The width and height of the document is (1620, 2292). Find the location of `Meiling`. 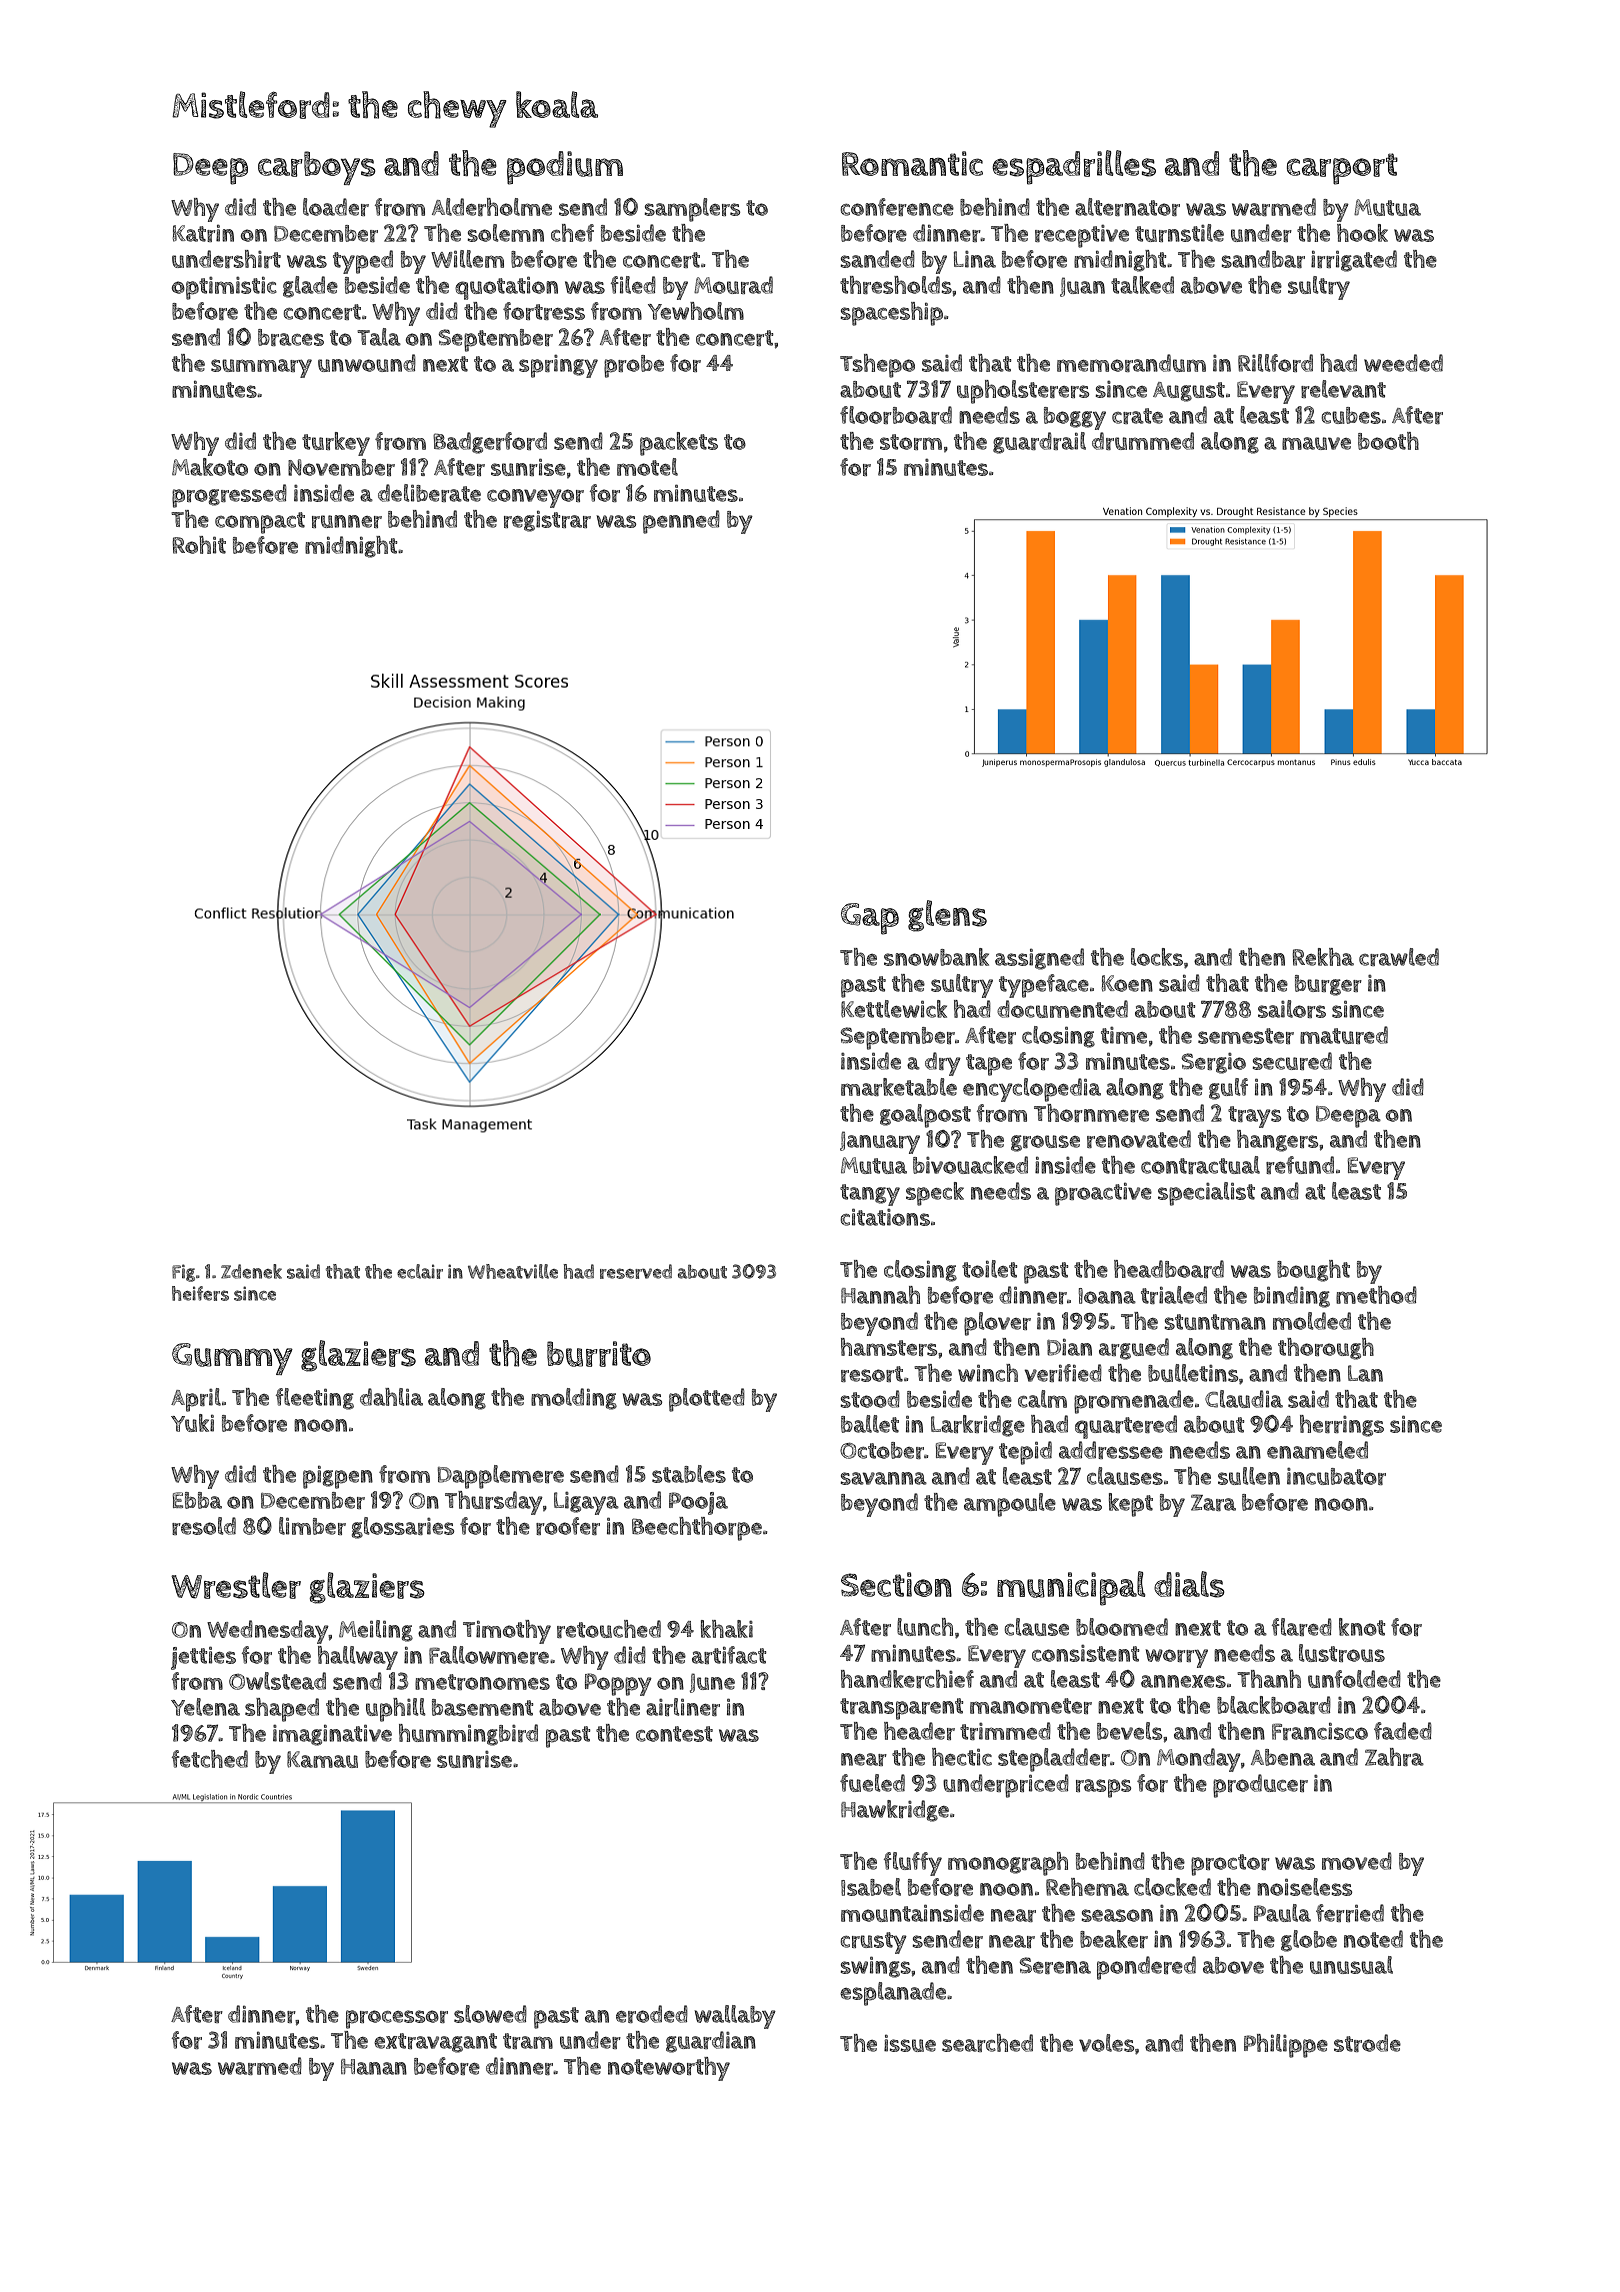

Meiling is located at coordinates (376, 1631).
